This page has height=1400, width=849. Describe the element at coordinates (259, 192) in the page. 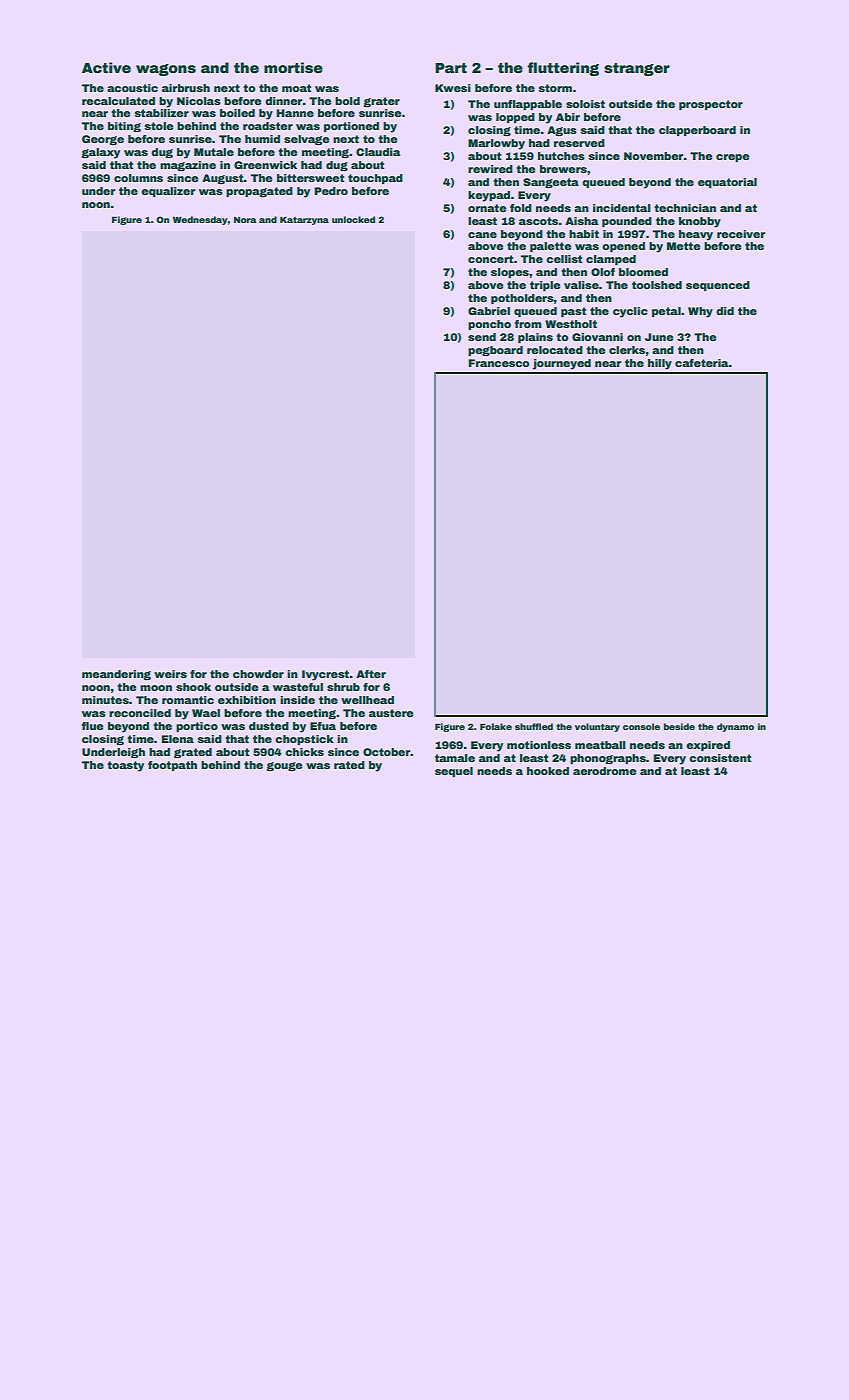

I see `propagated` at that location.
